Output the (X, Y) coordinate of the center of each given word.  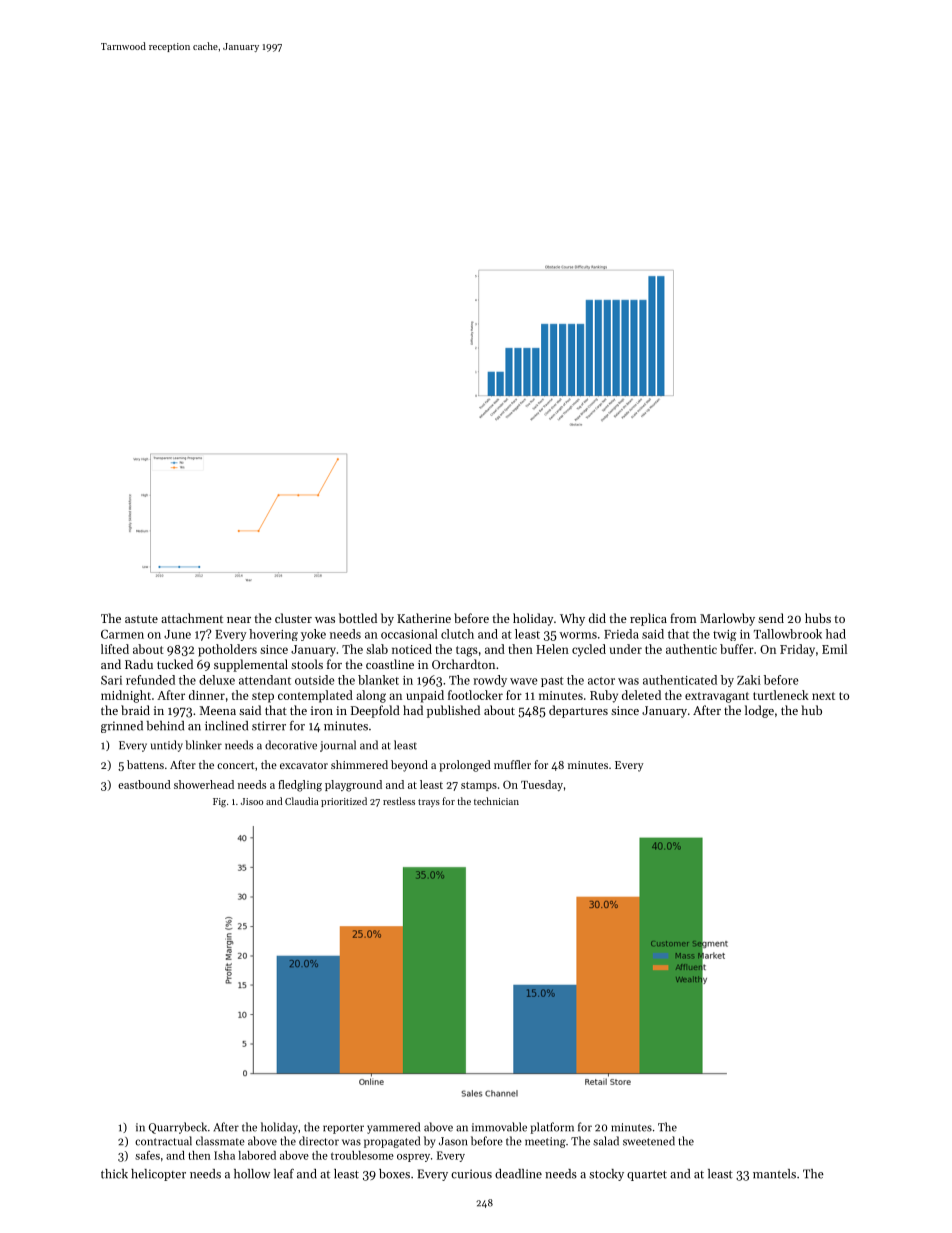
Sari (111, 680)
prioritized (344, 802)
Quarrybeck (178, 1128)
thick (114, 1174)
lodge (759, 711)
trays (429, 803)
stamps (479, 786)
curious (471, 1174)
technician (496, 801)
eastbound (144, 784)
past (552, 682)
